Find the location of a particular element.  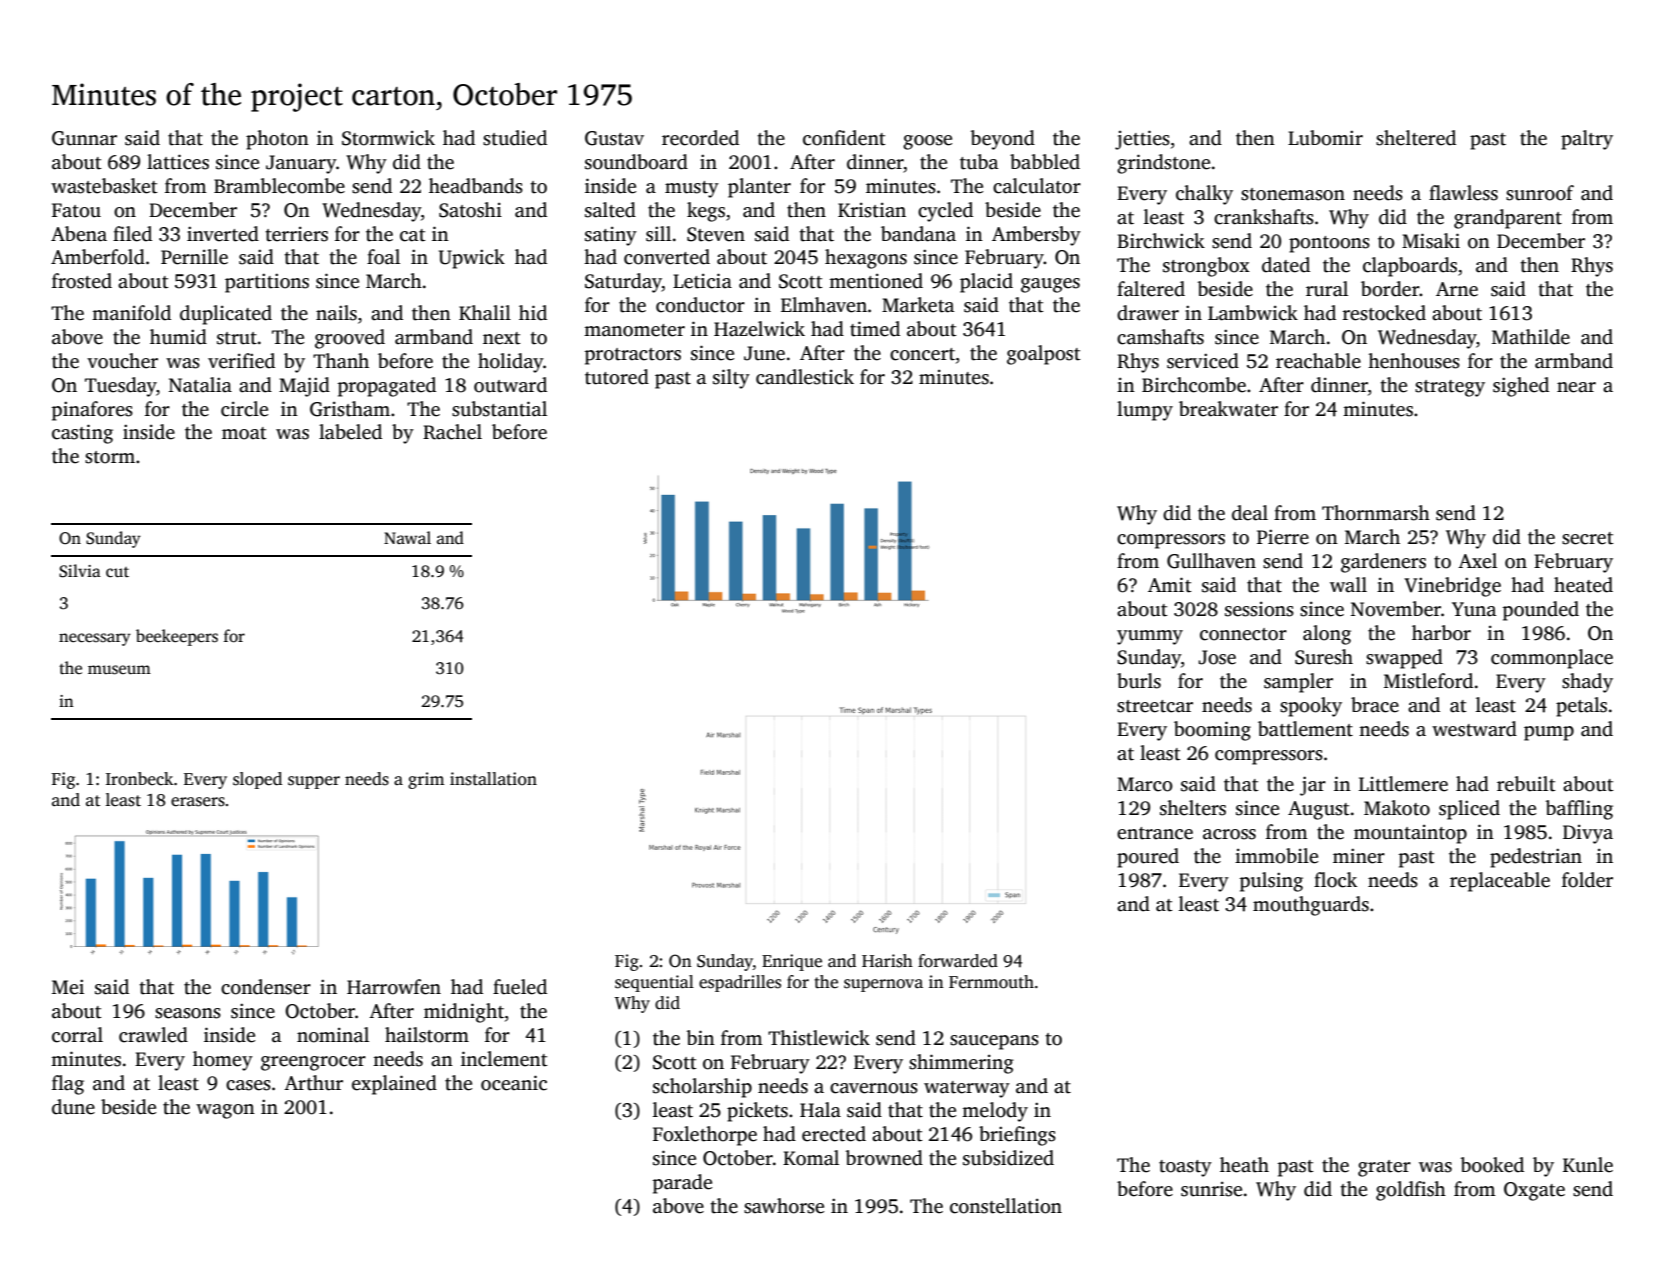

supper is located at coordinates (314, 782).
